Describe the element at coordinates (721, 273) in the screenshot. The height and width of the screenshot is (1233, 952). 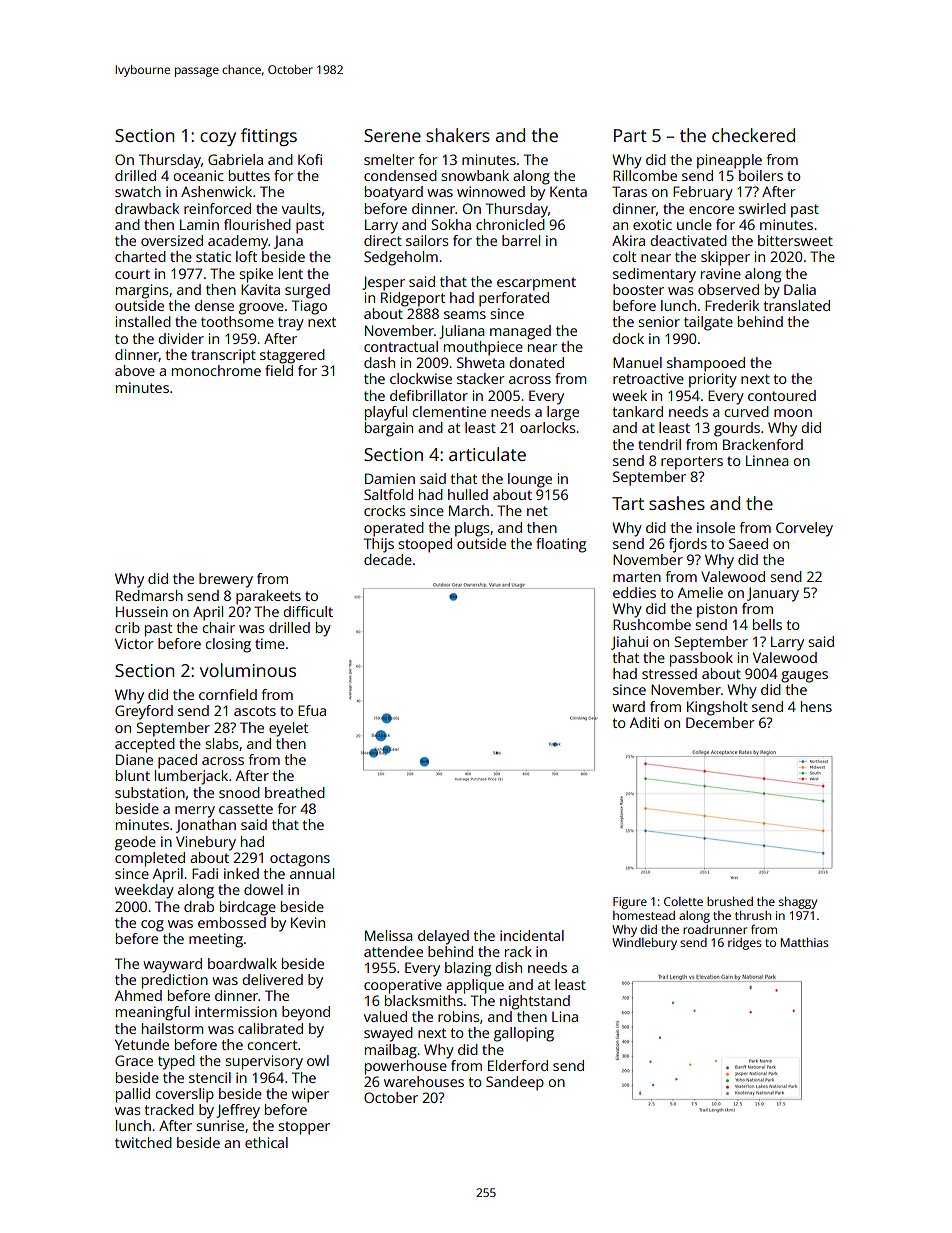
I see `ravine` at that location.
